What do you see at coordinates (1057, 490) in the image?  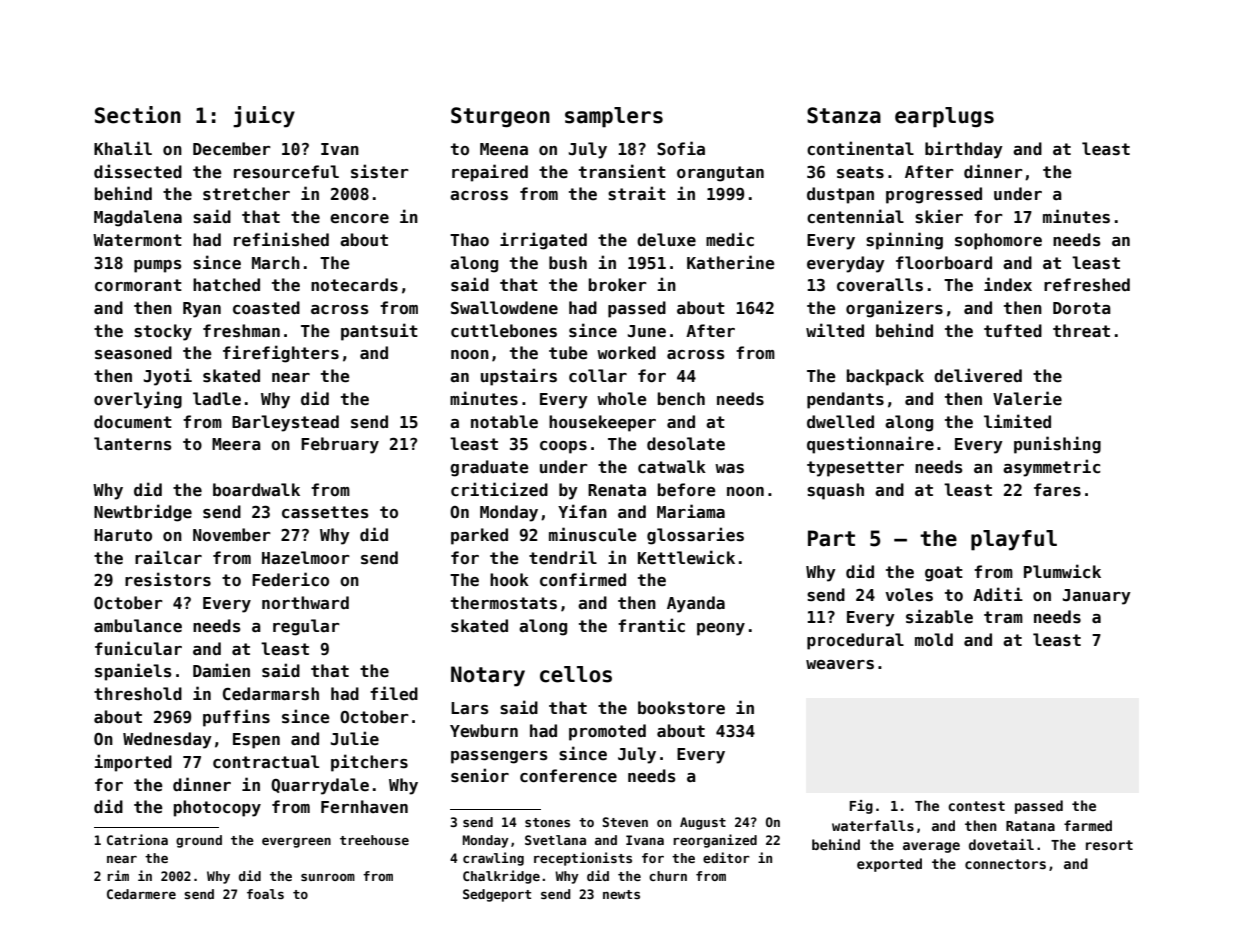 I see `fares` at bounding box center [1057, 490].
